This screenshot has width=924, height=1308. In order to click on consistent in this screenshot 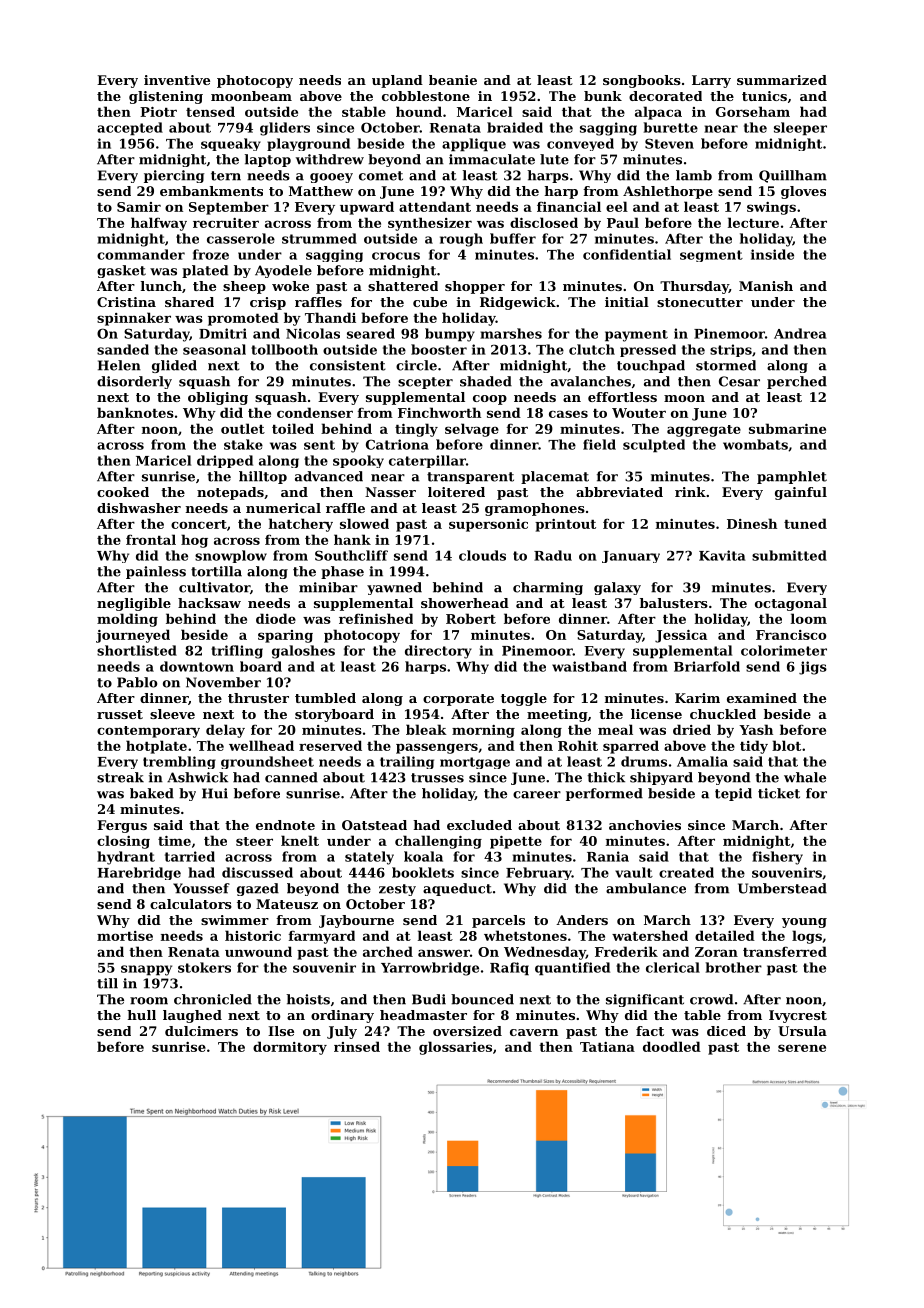, I will do `click(348, 365)`.
